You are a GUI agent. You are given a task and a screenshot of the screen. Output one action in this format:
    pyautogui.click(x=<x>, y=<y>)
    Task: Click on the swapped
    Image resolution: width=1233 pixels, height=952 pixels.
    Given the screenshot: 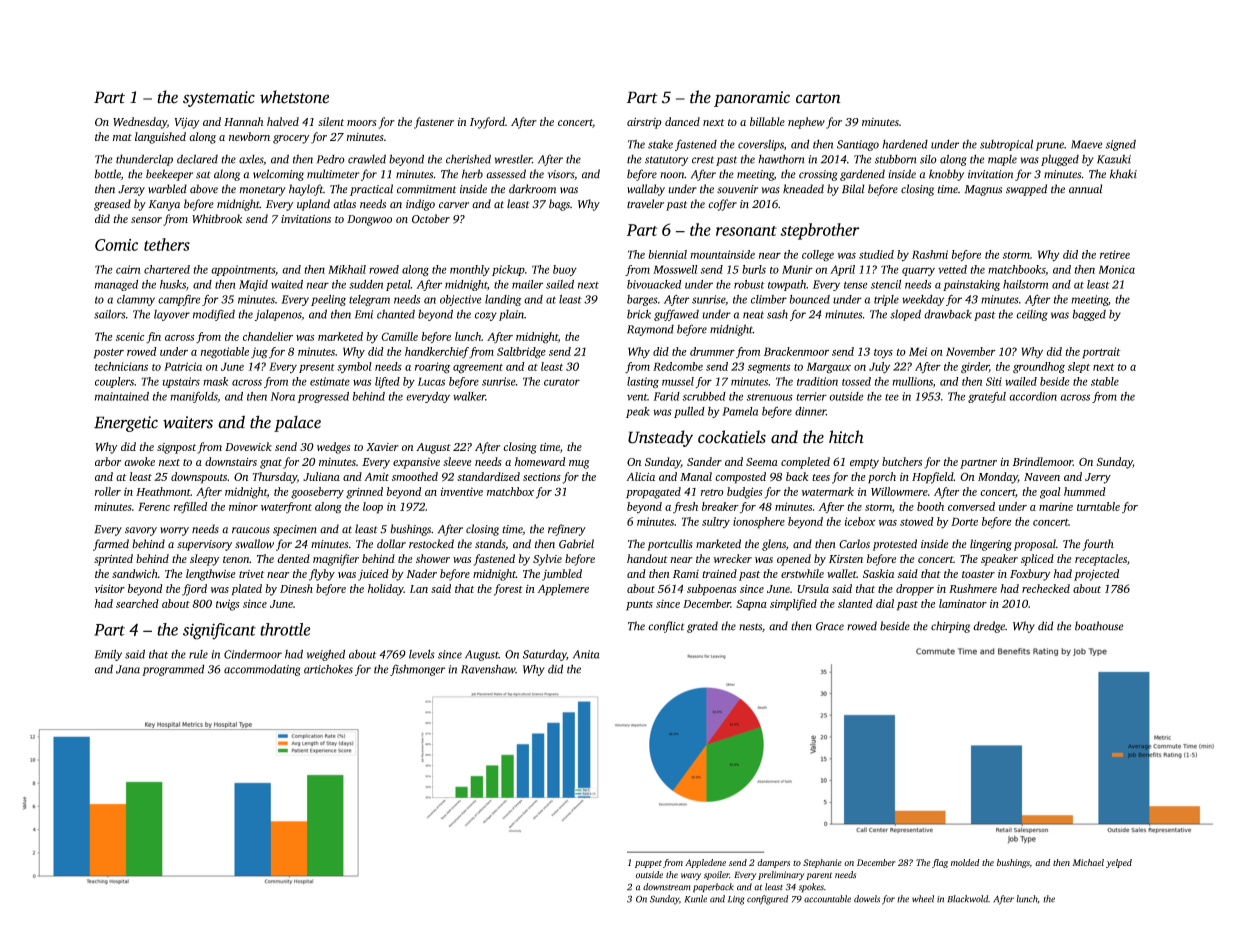 What is the action you would take?
    pyautogui.click(x=1026, y=190)
